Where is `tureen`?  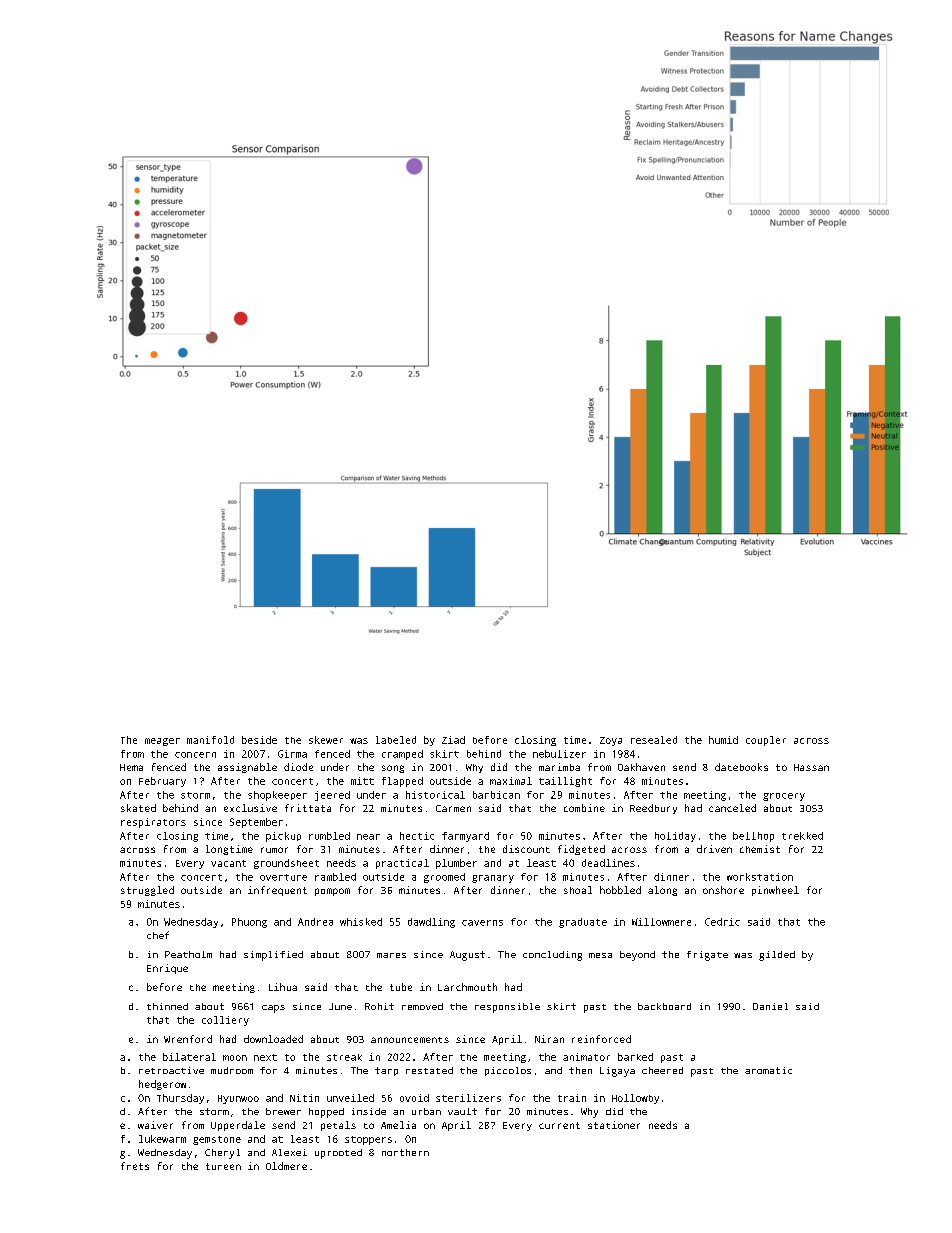
tureen is located at coordinates (223, 1166).
